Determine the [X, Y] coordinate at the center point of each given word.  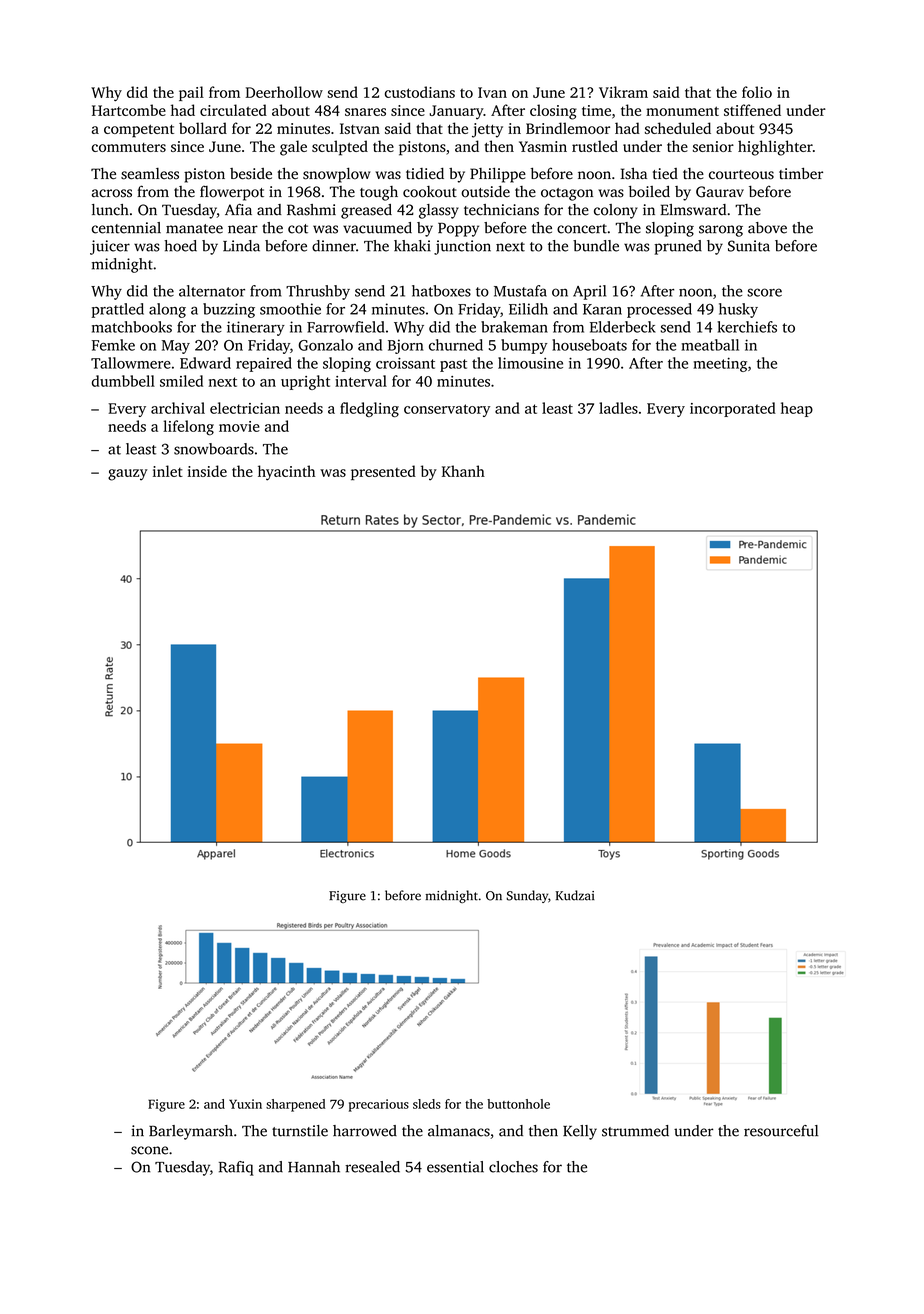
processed [659, 310]
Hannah [314, 1167]
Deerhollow [284, 92]
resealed [372, 1167]
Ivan [492, 92]
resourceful [781, 1131]
